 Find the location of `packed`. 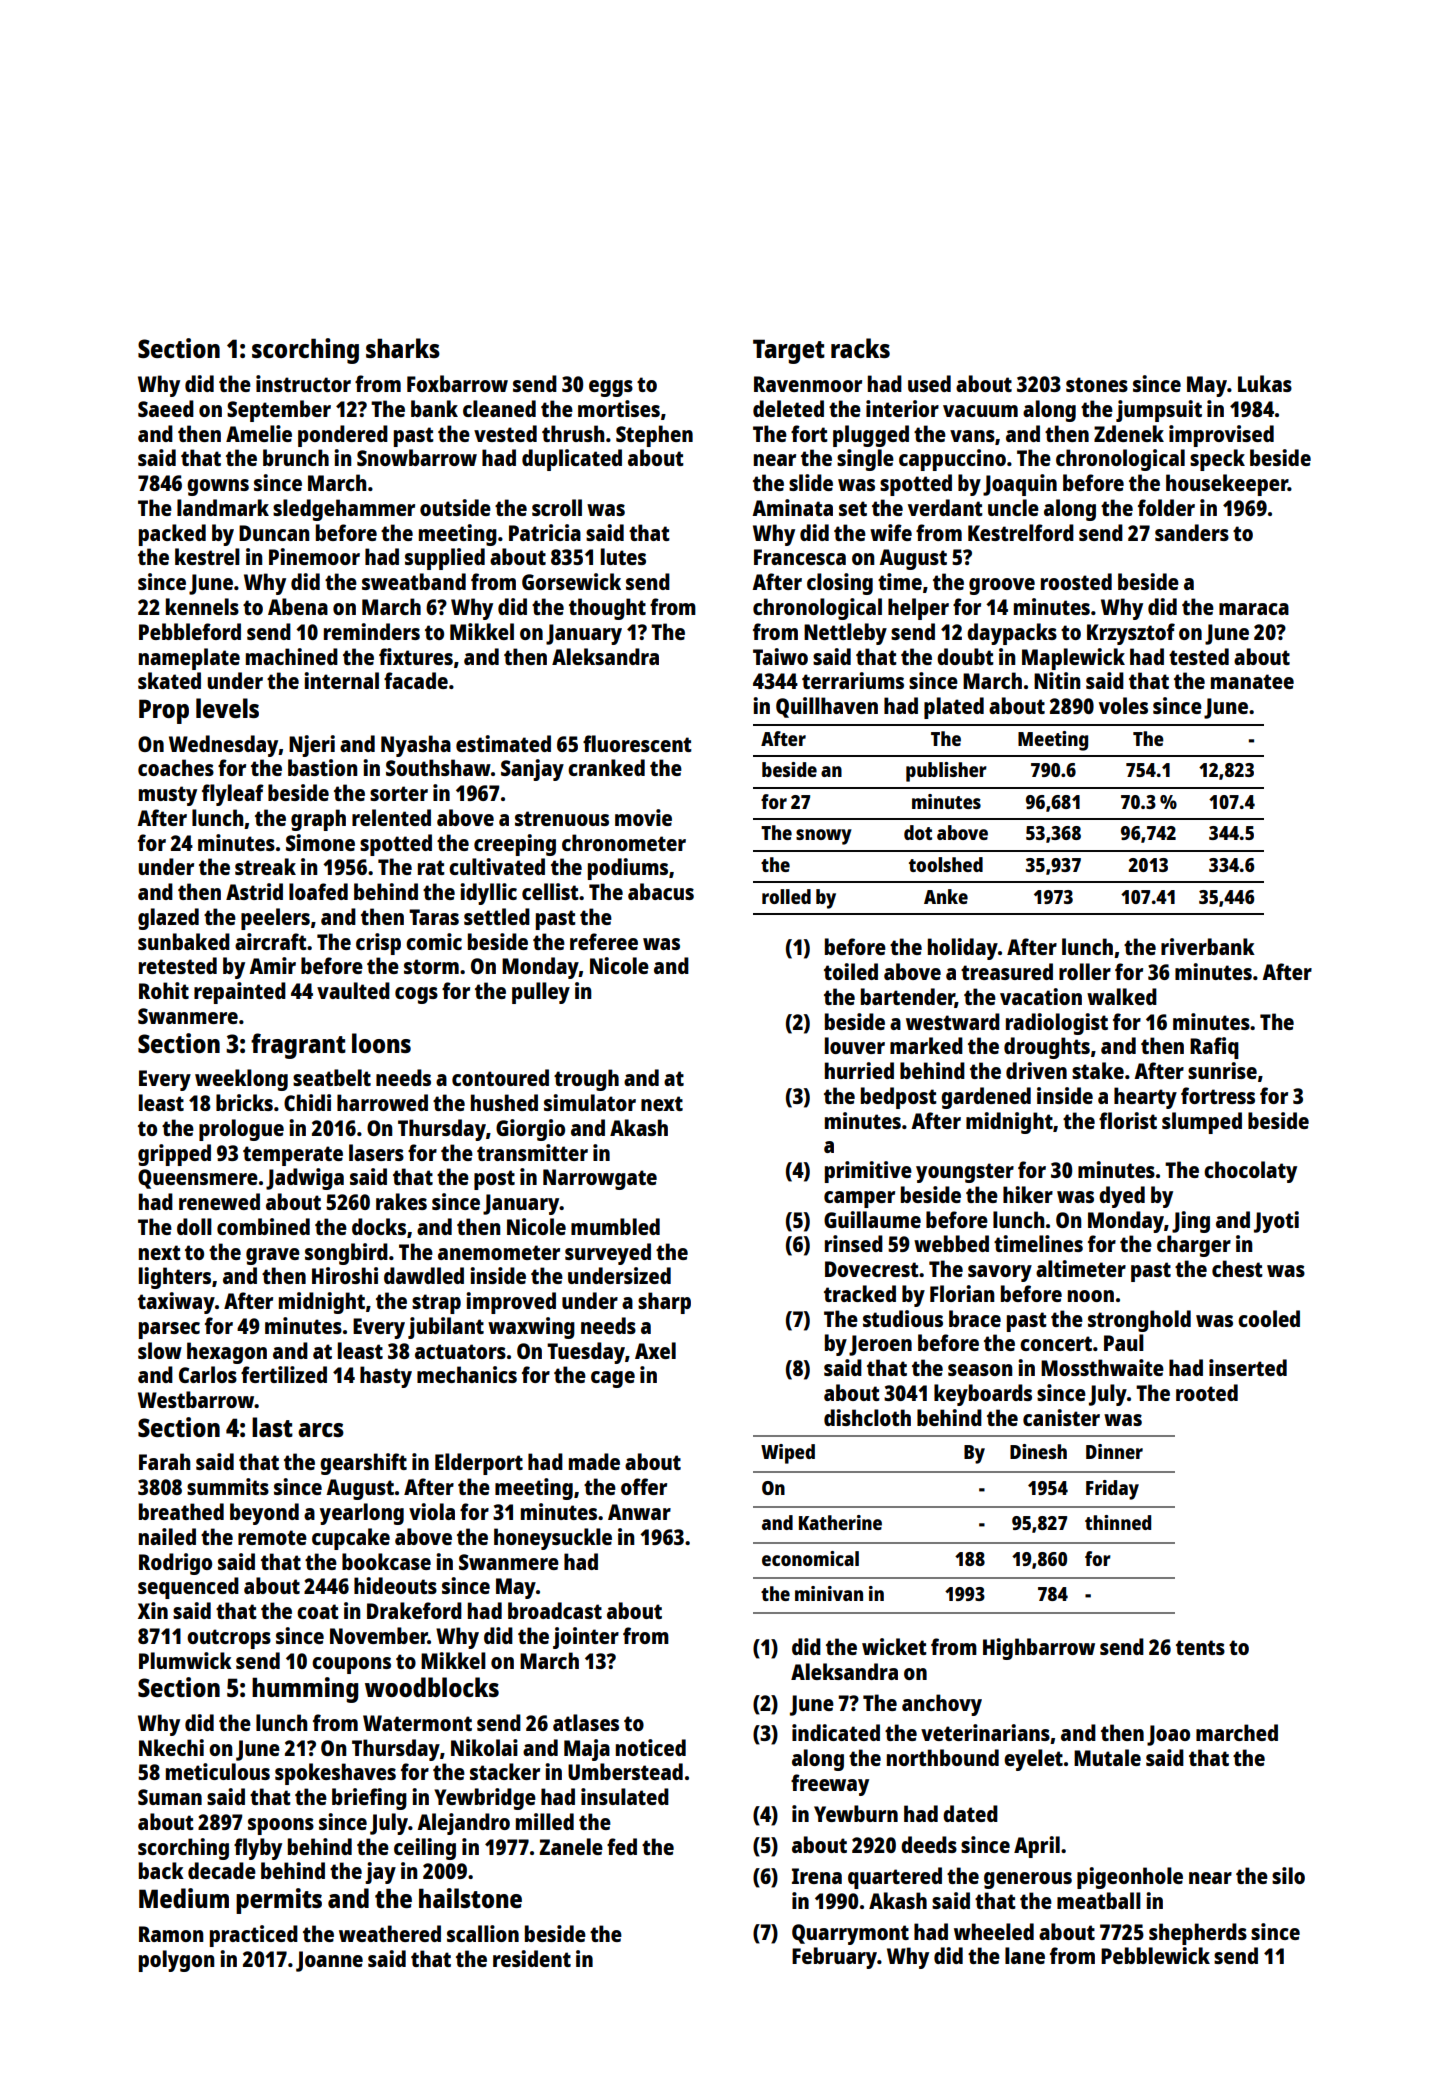

packed is located at coordinates (172, 535).
